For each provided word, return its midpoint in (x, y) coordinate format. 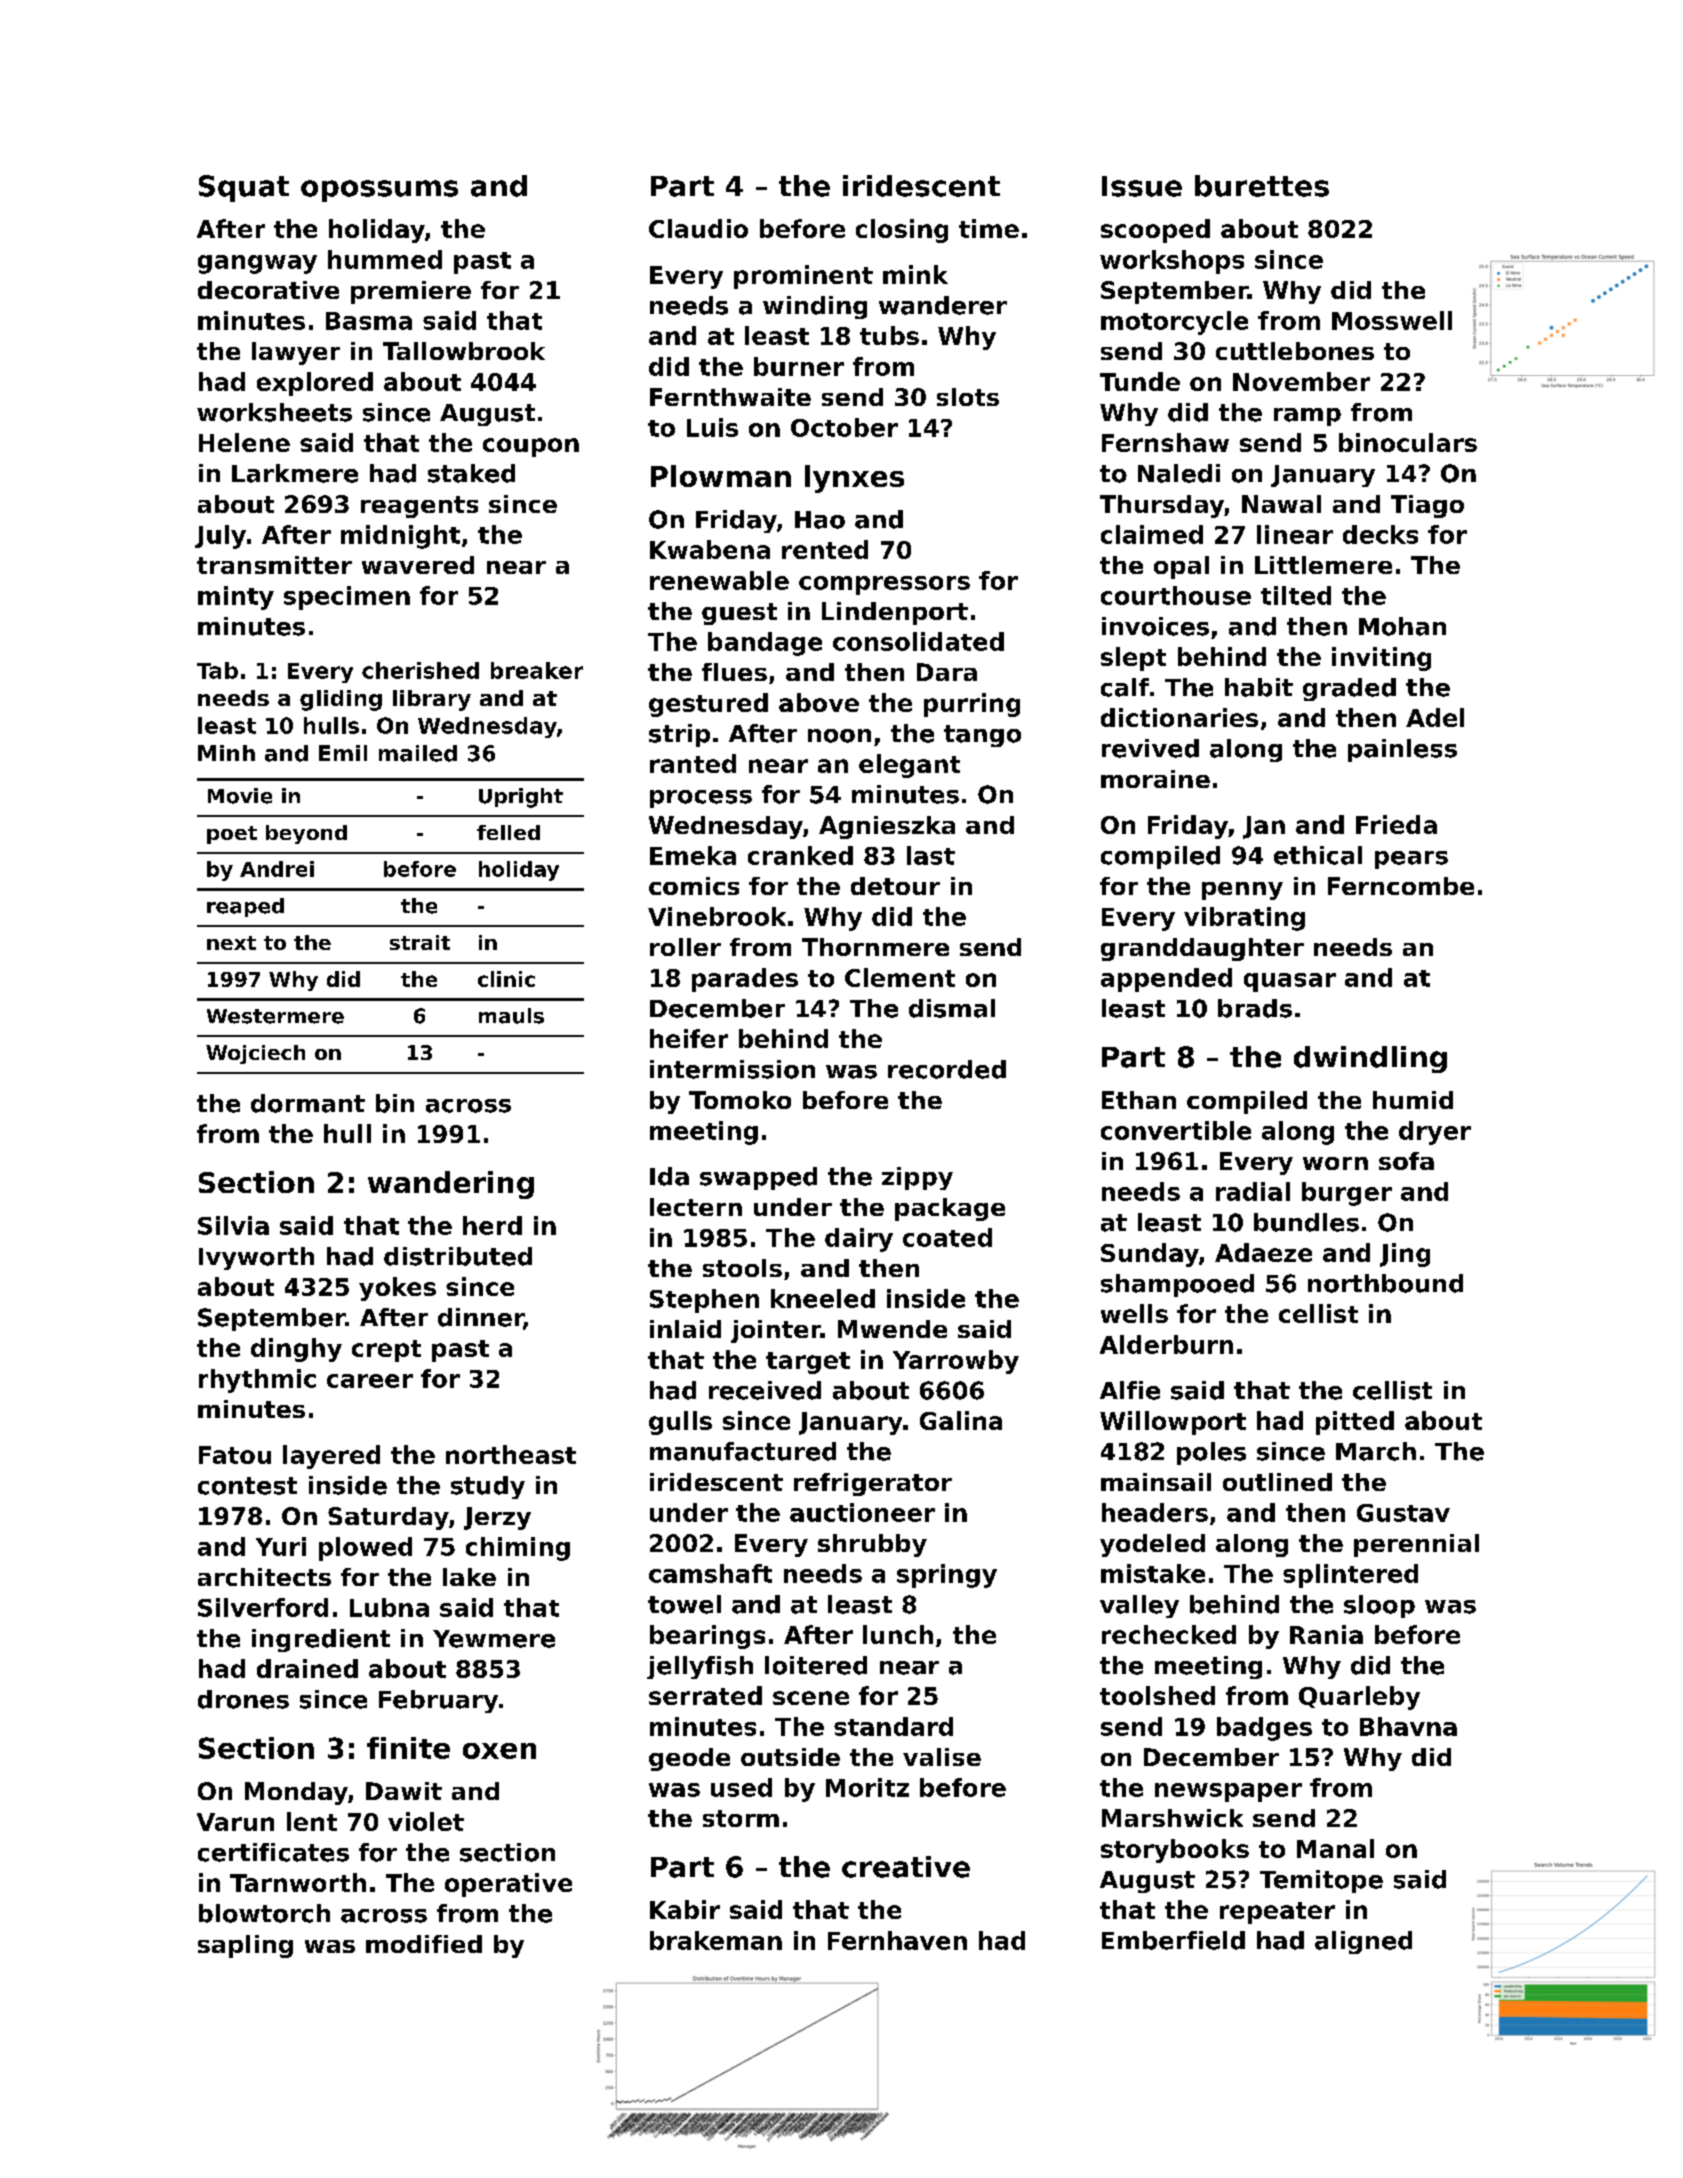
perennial (1416, 1545)
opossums (379, 191)
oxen (499, 1751)
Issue (1142, 186)
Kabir (685, 1909)
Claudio (698, 228)
